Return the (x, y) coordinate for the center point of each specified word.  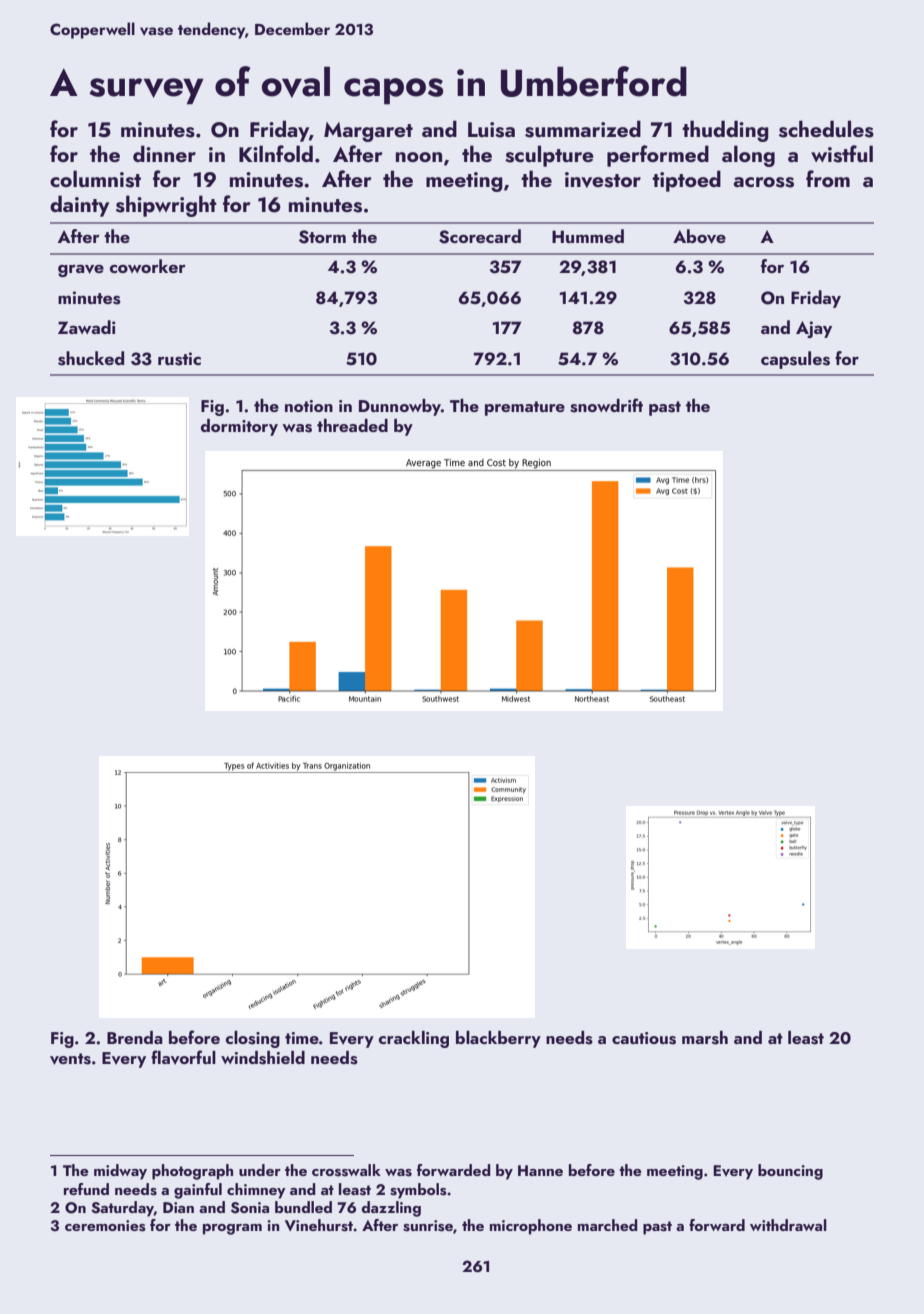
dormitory (239, 427)
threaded (352, 425)
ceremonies (105, 1226)
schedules (826, 129)
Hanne (540, 1170)
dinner (164, 153)
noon (419, 157)
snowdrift (606, 405)
